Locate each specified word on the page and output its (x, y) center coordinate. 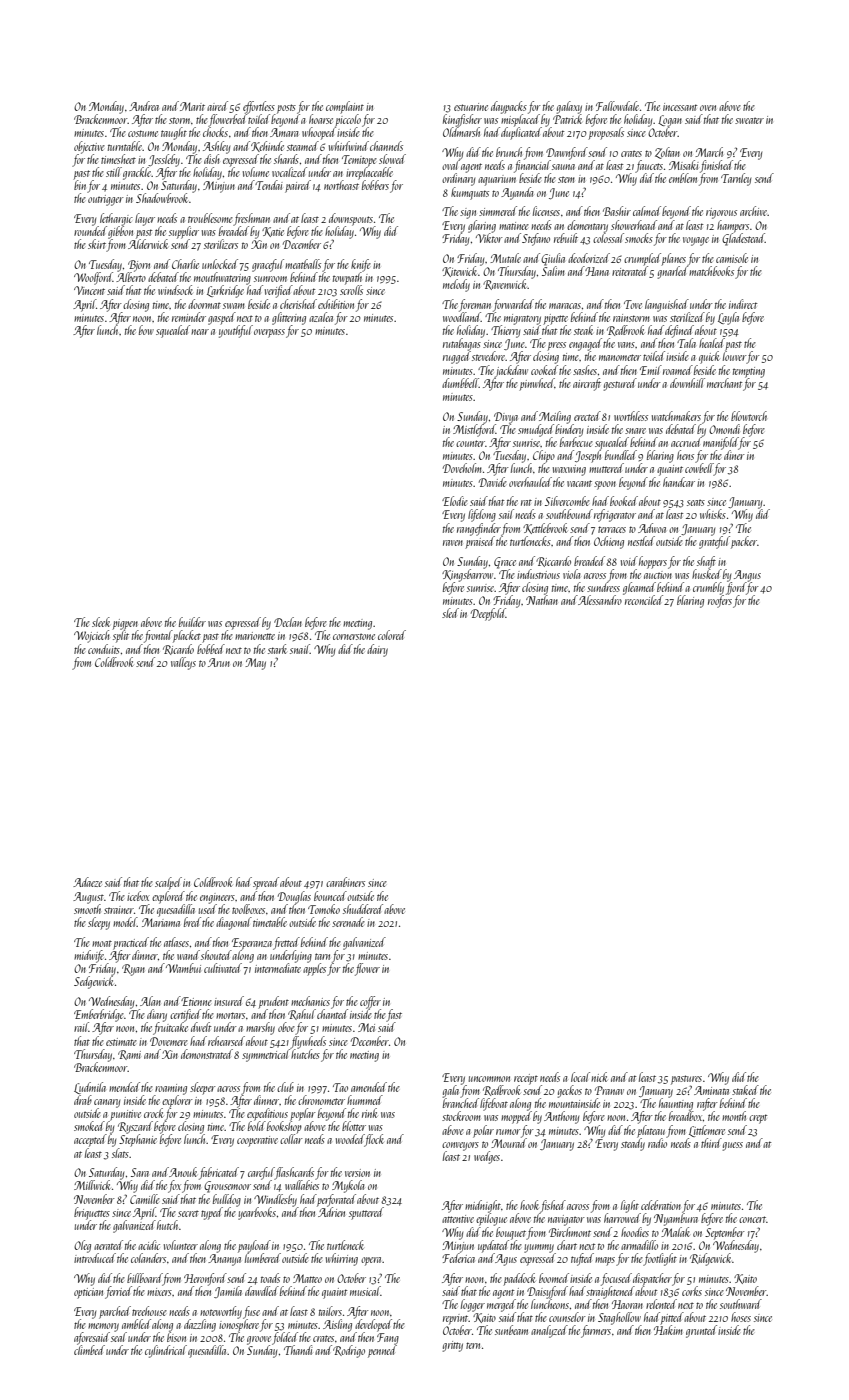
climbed (89, 1350)
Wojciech (92, 636)
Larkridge (225, 291)
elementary (587, 226)
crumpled (642, 259)
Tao (340, 1087)
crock (154, 1113)
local (580, 1077)
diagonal (234, 923)
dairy (377, 650)
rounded (90, 231)
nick (599, 1077)
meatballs (303, 264)
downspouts (351, 219)
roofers (720, 601)
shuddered (363, 909)
